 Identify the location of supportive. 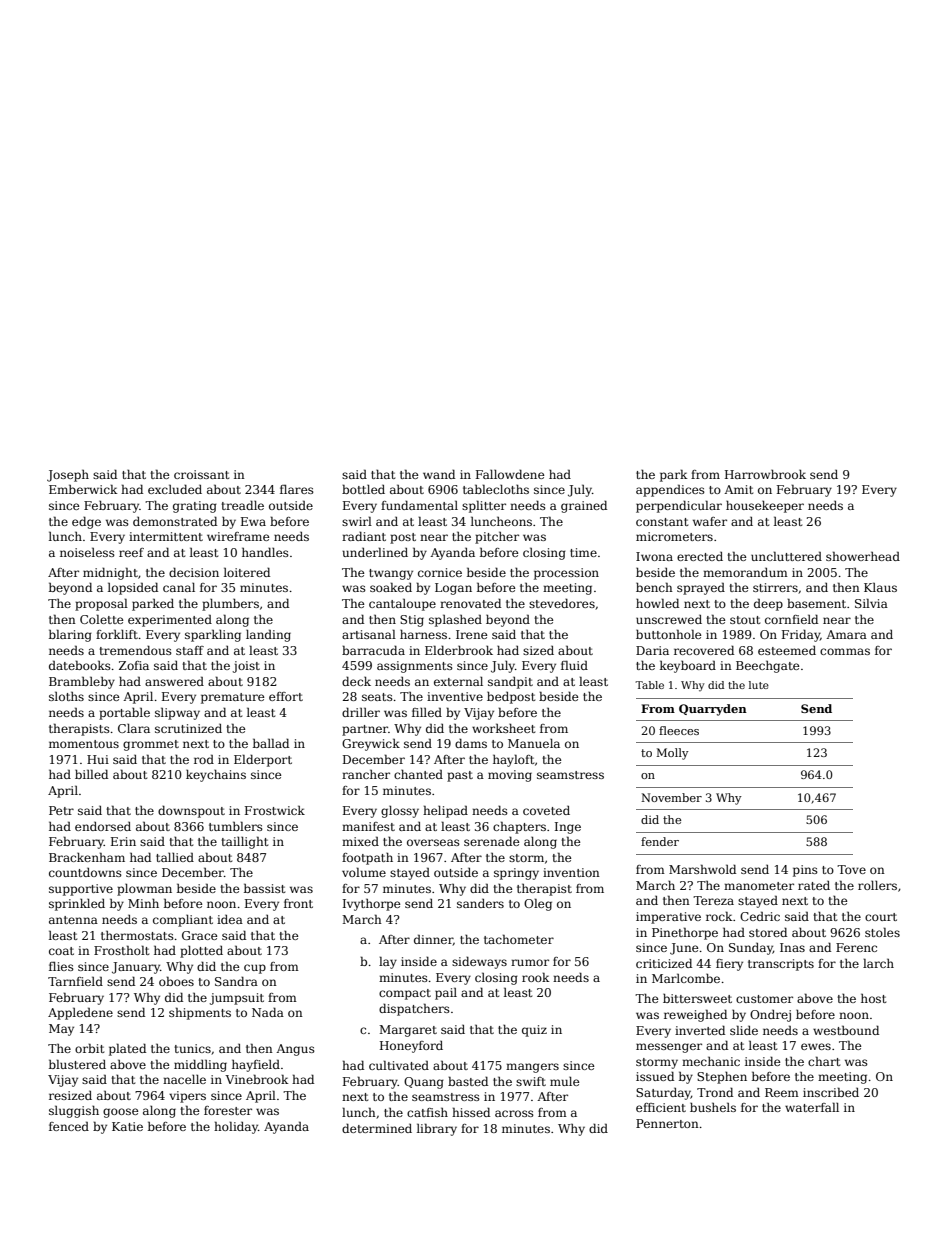
(81, 890).
